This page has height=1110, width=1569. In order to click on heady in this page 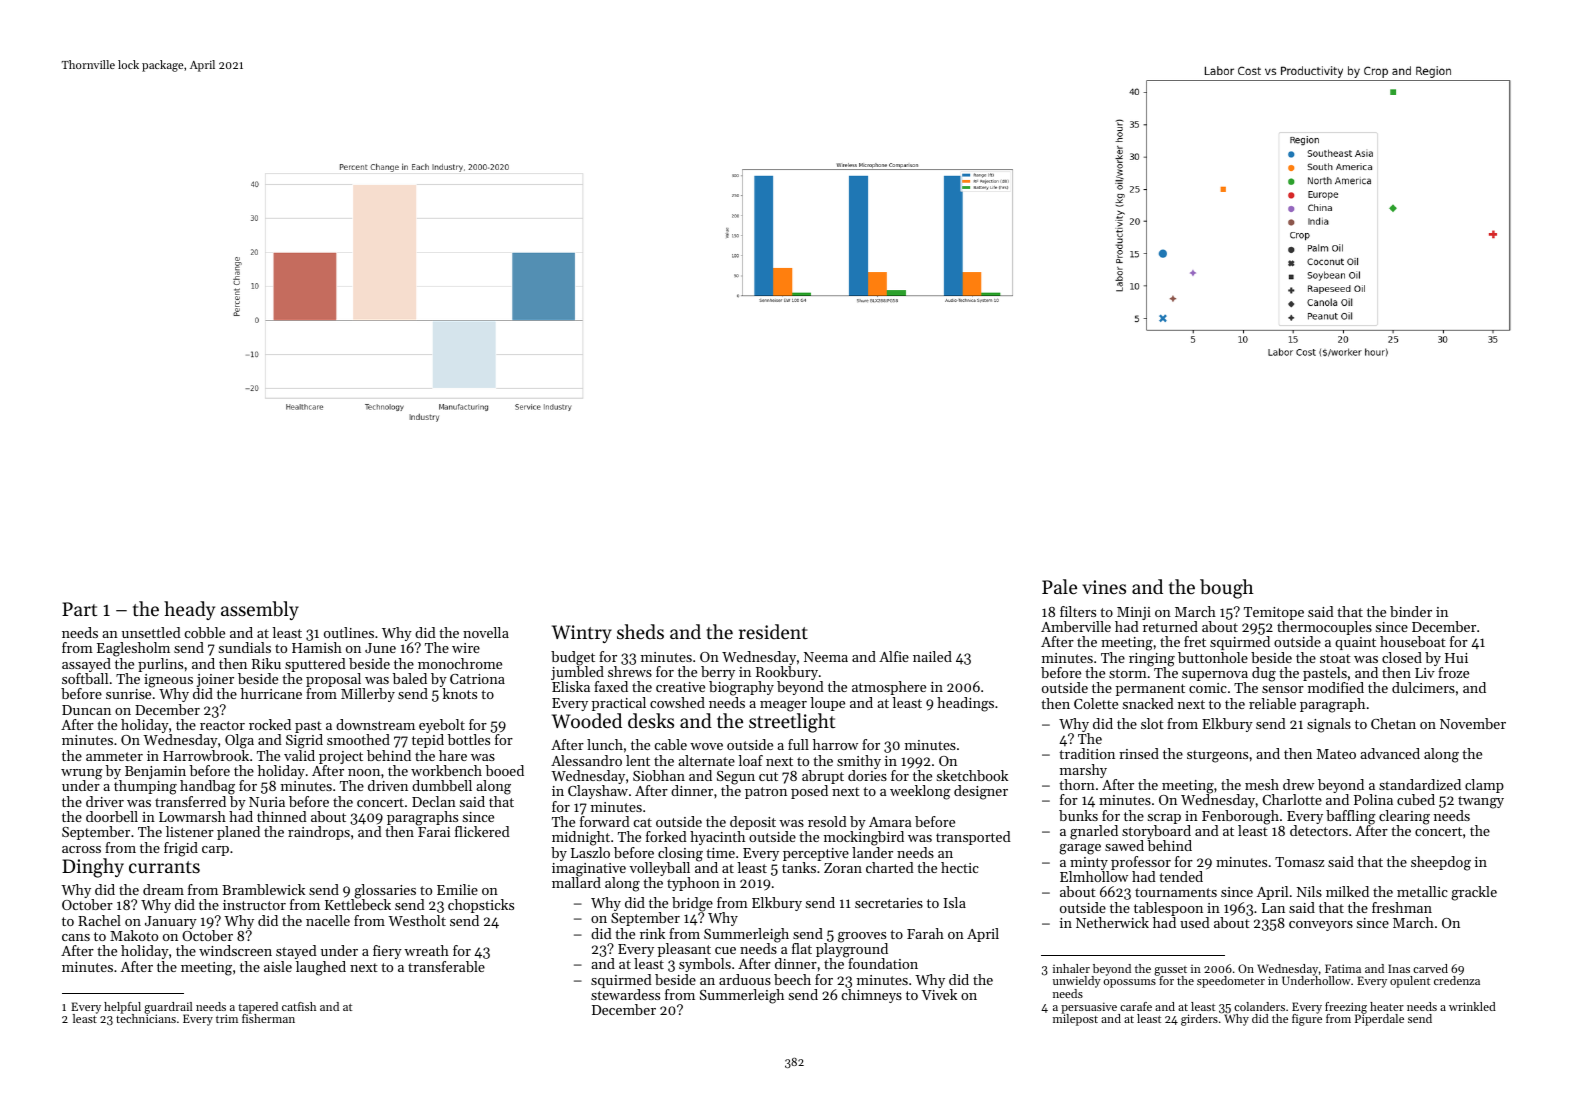, I will do `click(189, 610)`.
